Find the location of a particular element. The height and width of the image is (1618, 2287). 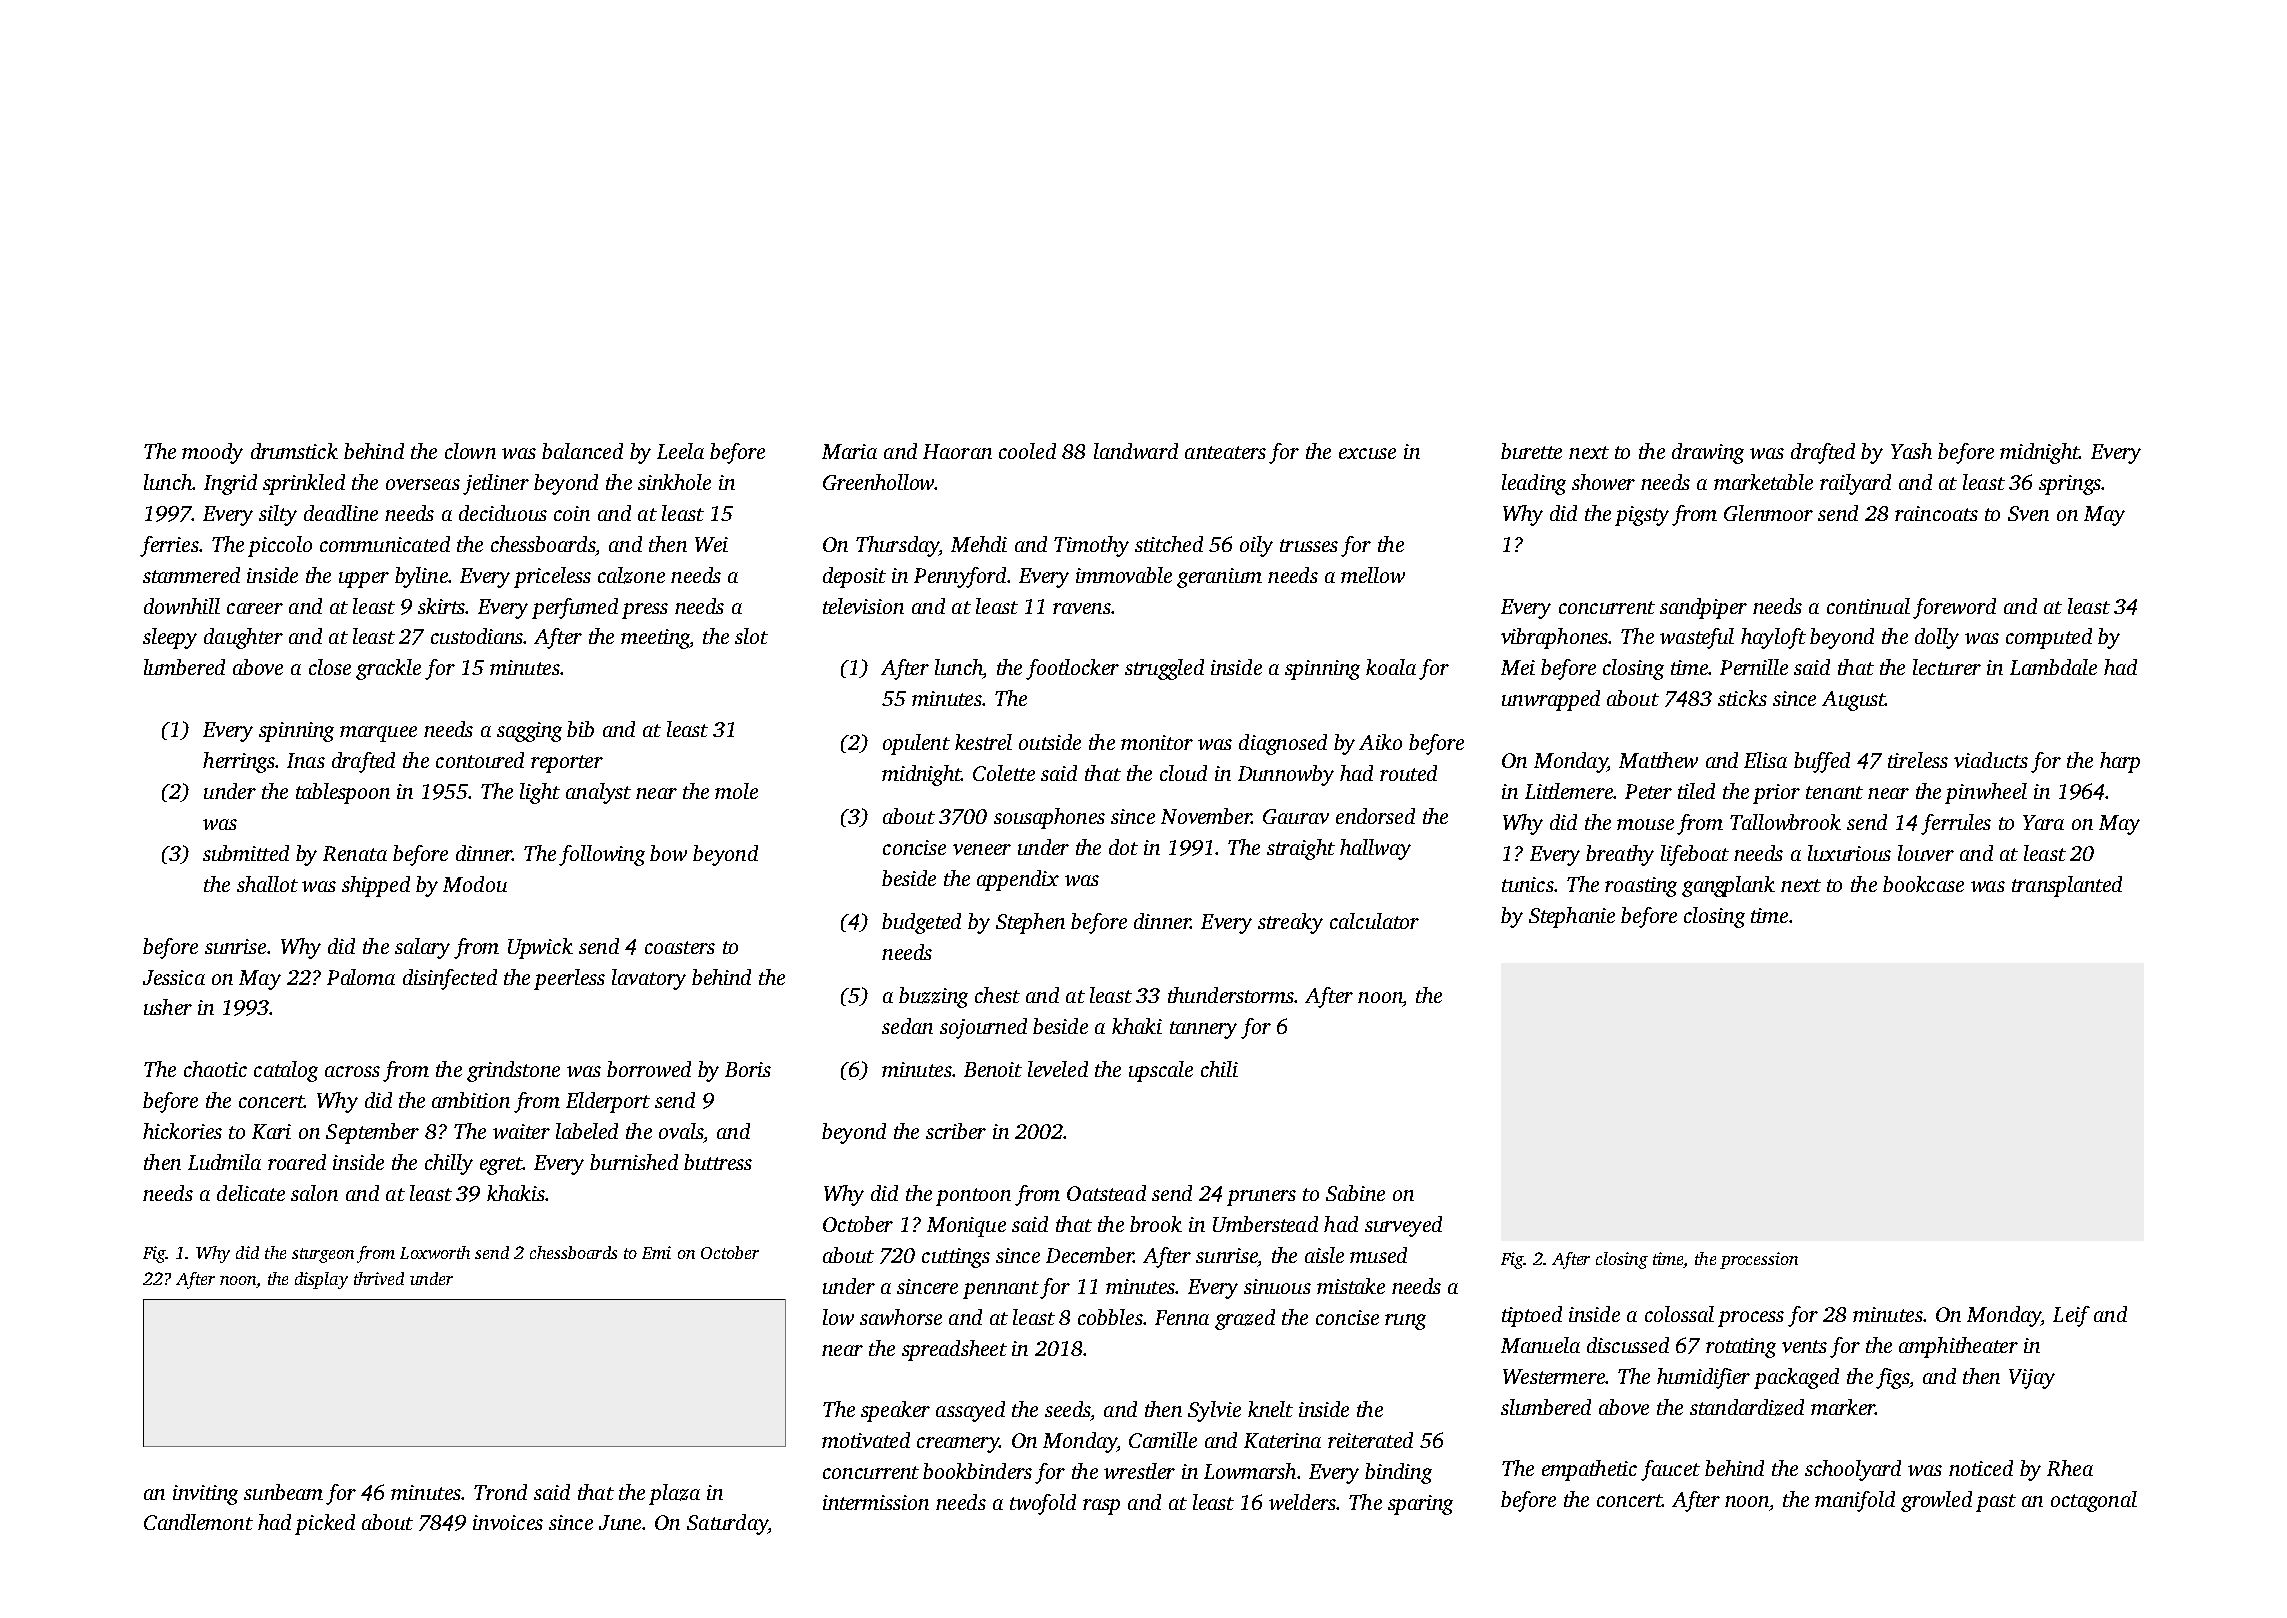

chaotic is located at coordinates (215, 1069).
